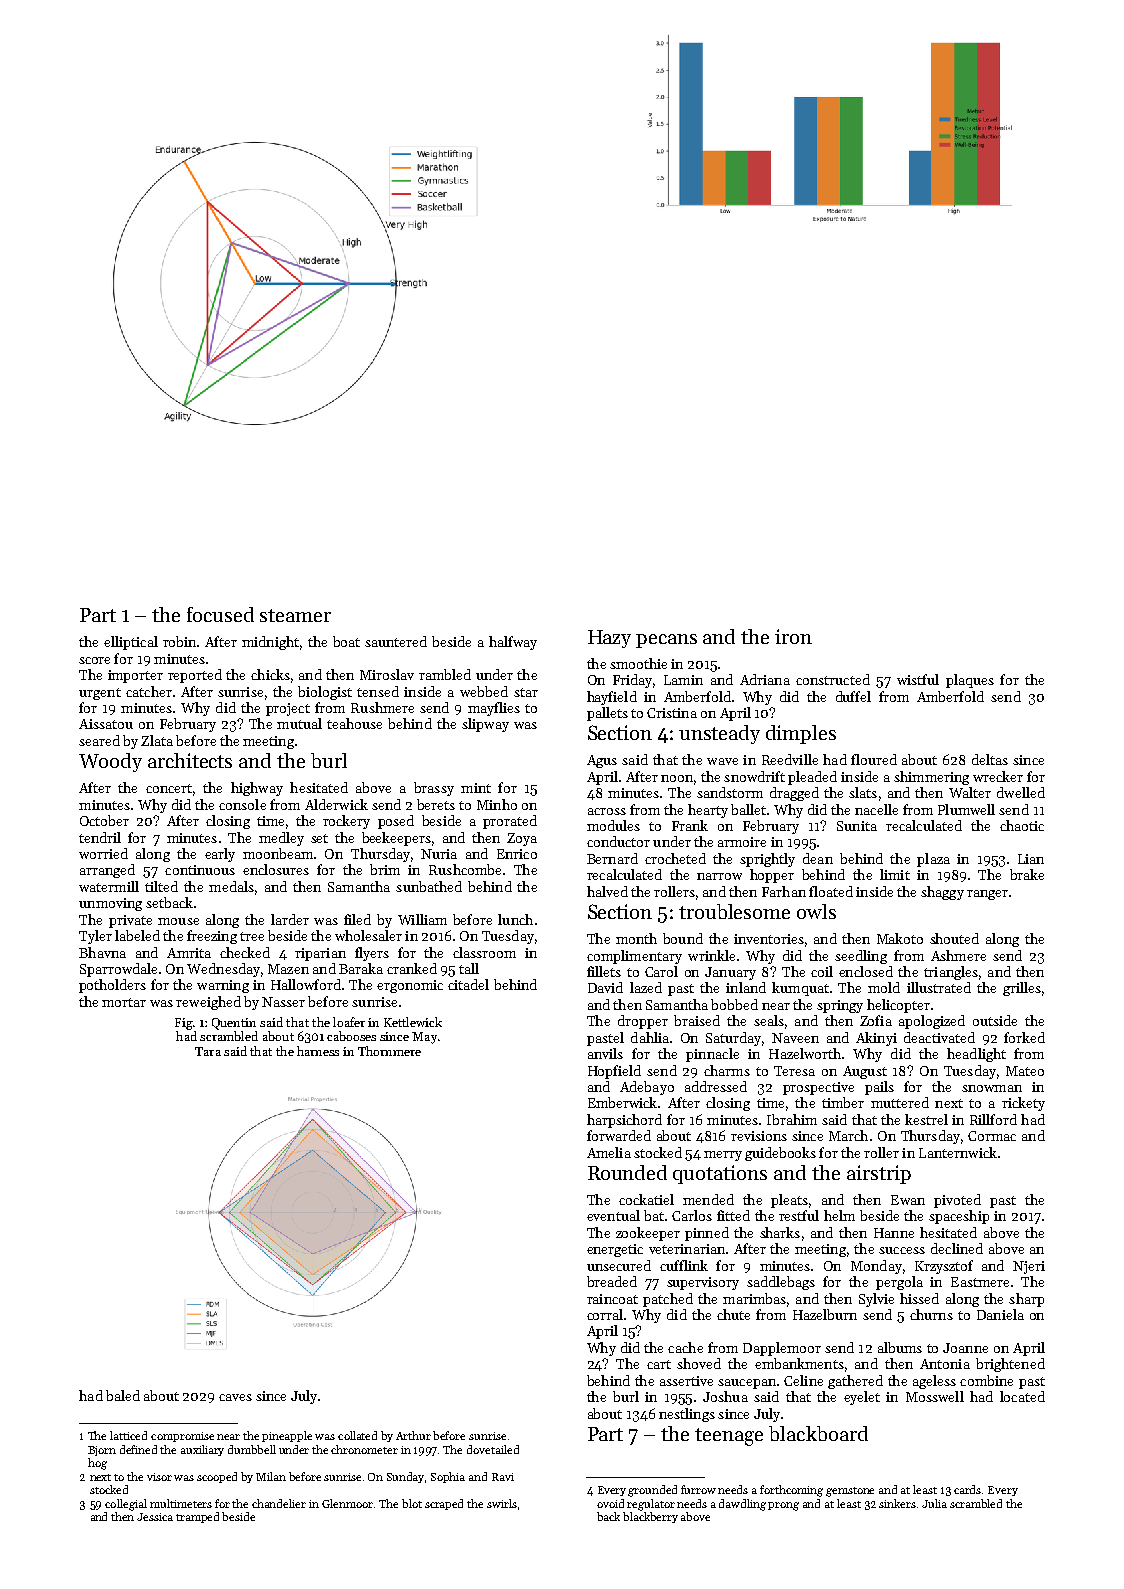 Image resolution: width=1124 pixels, height=1589 pixels. I want to click on Jessica, so click(155, 1517).
